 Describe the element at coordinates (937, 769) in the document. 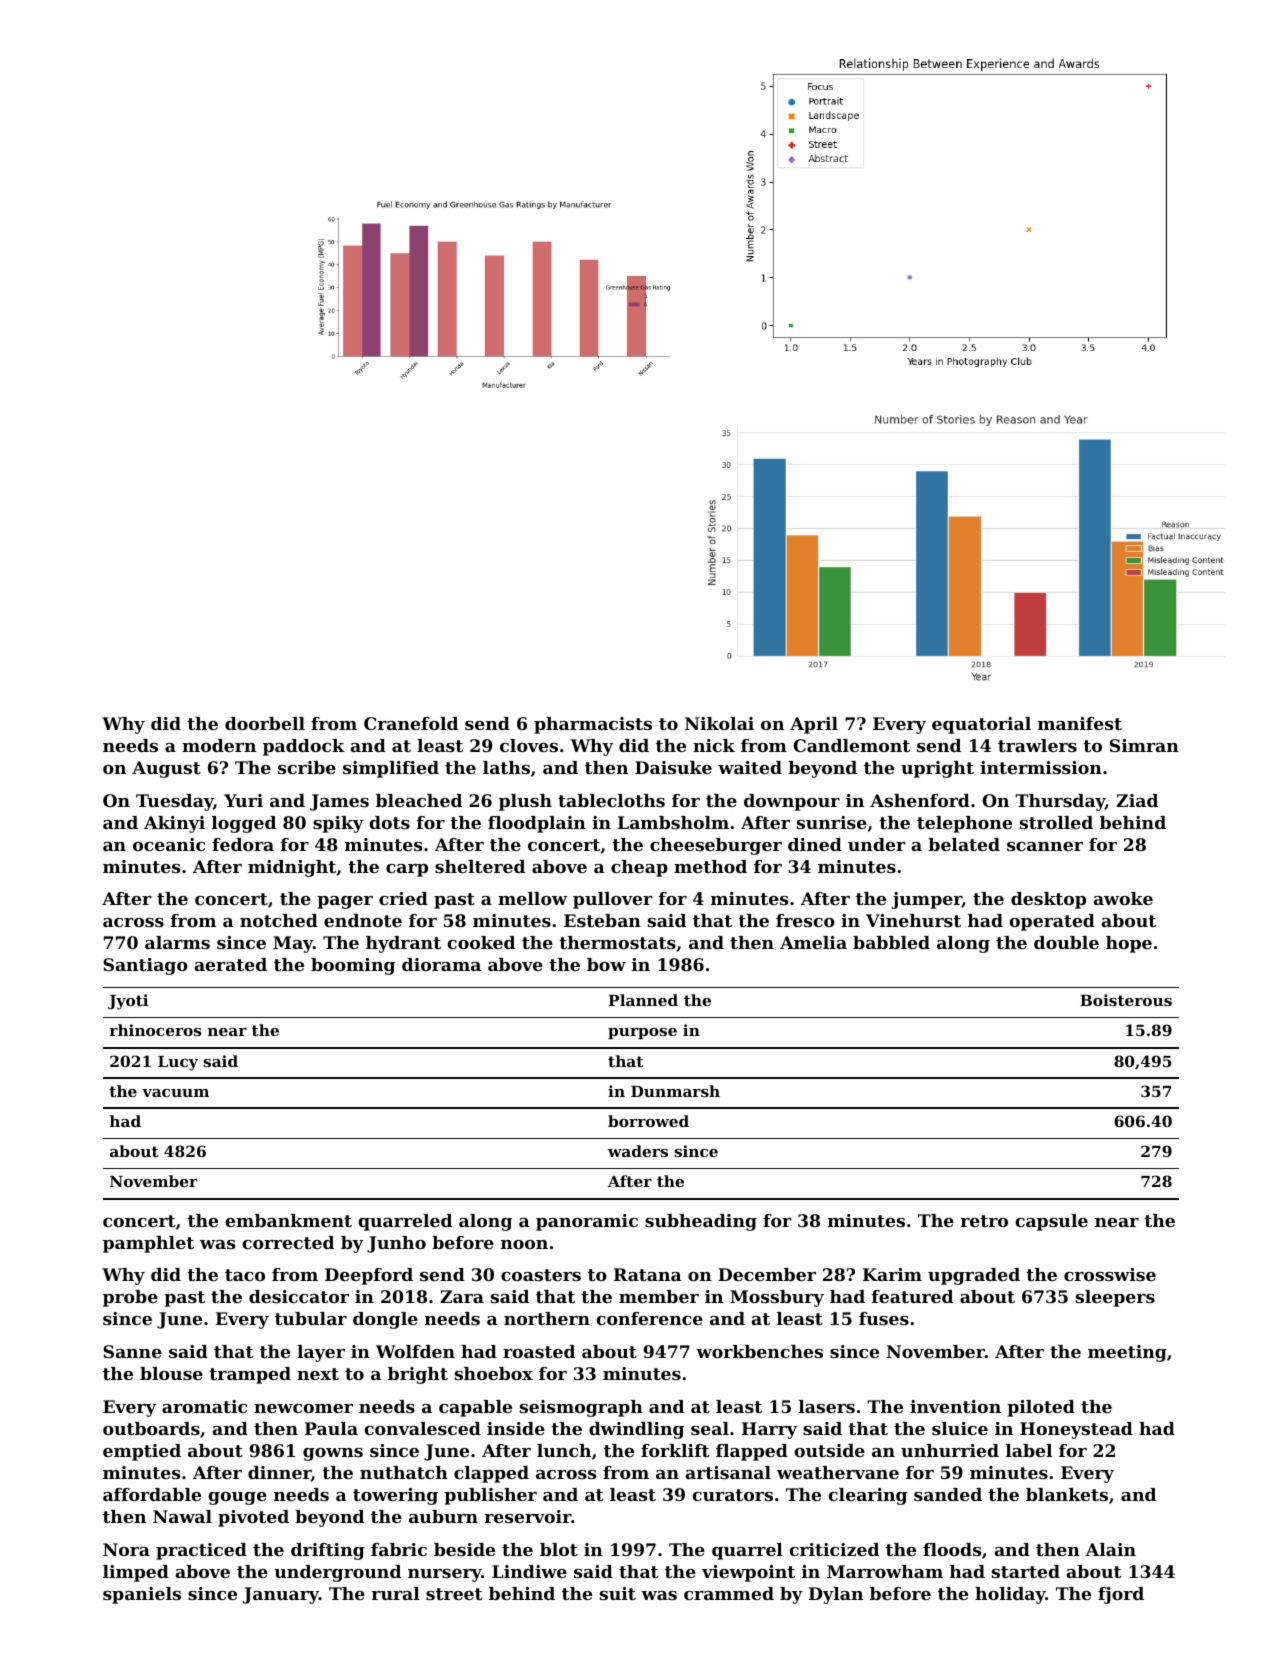

I see `upright` at that location.
